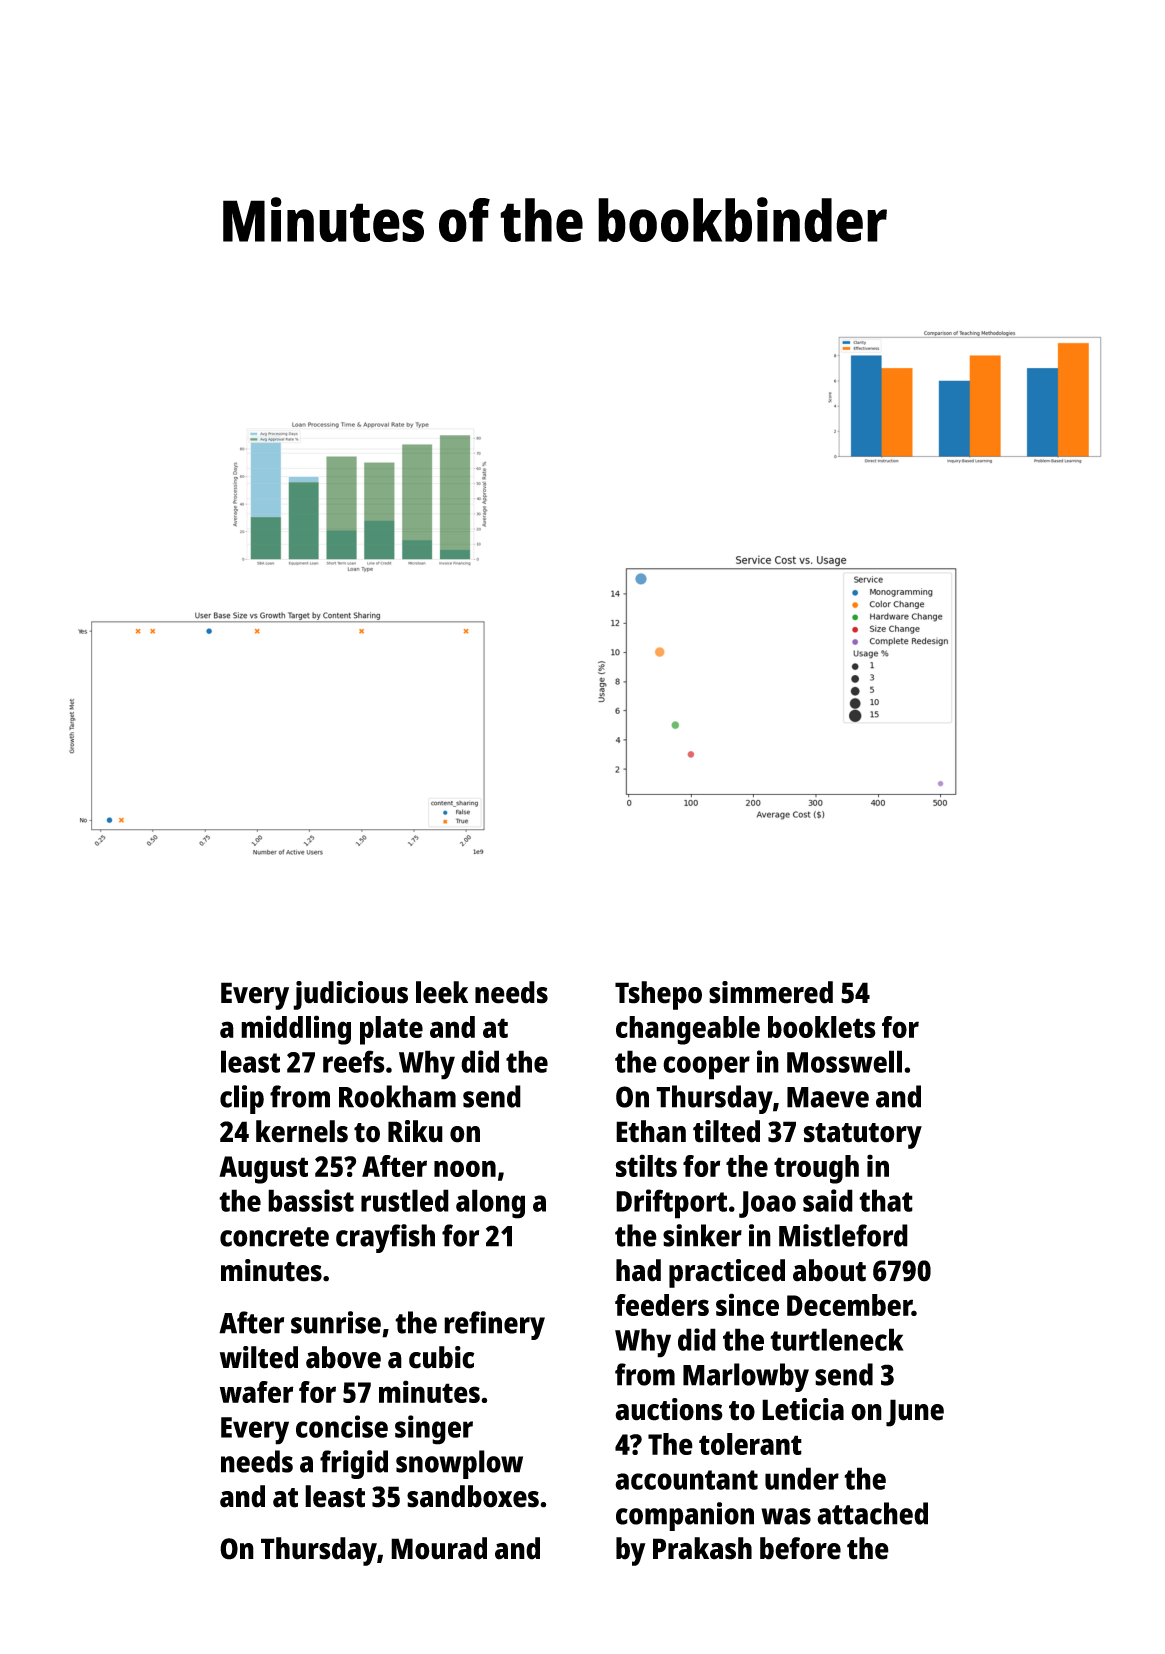  Describe the element at coordinates (771, 992) in the screenshot. I see `simmered` at that location.
